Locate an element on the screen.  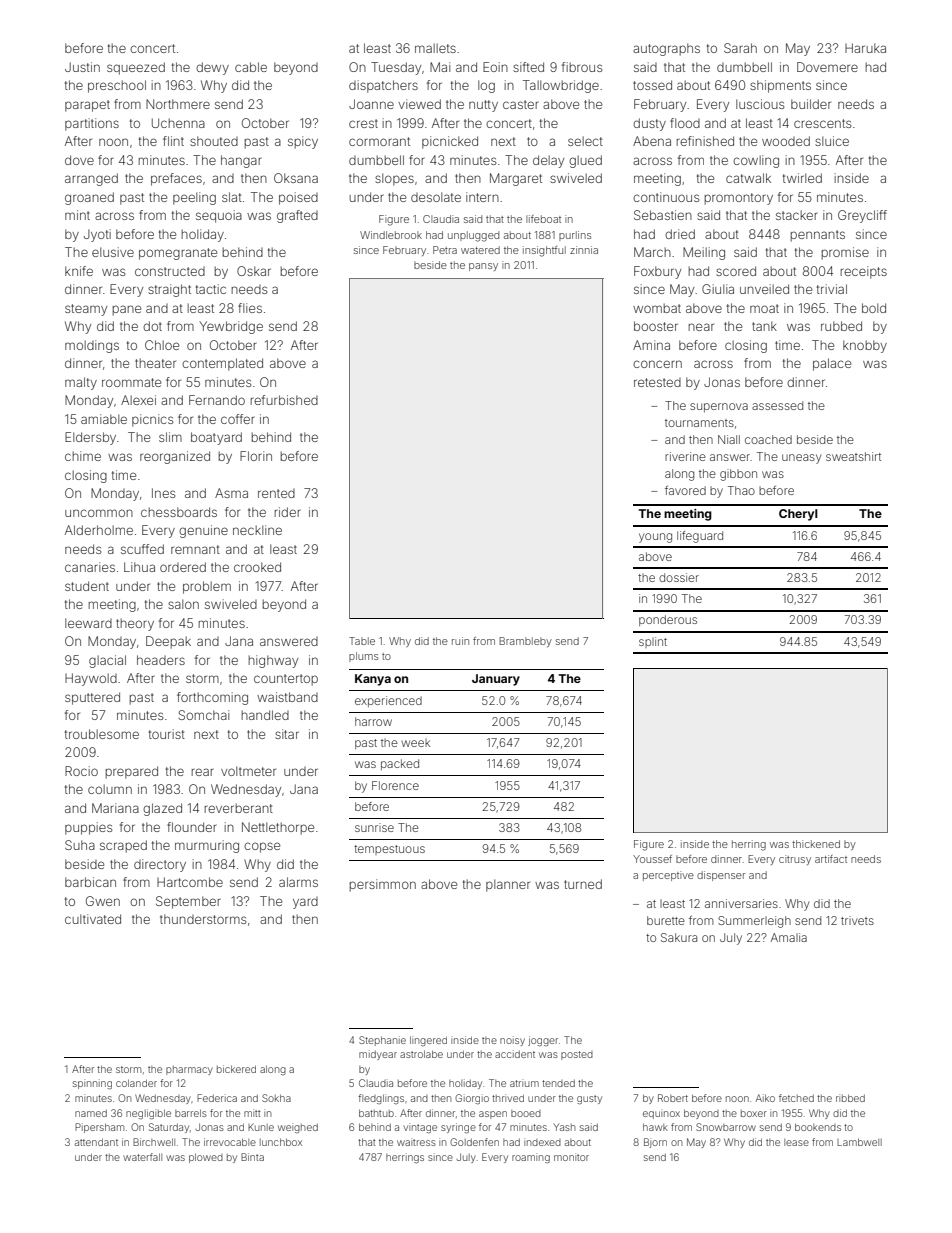
rider is located at coordinates (288, 512).
